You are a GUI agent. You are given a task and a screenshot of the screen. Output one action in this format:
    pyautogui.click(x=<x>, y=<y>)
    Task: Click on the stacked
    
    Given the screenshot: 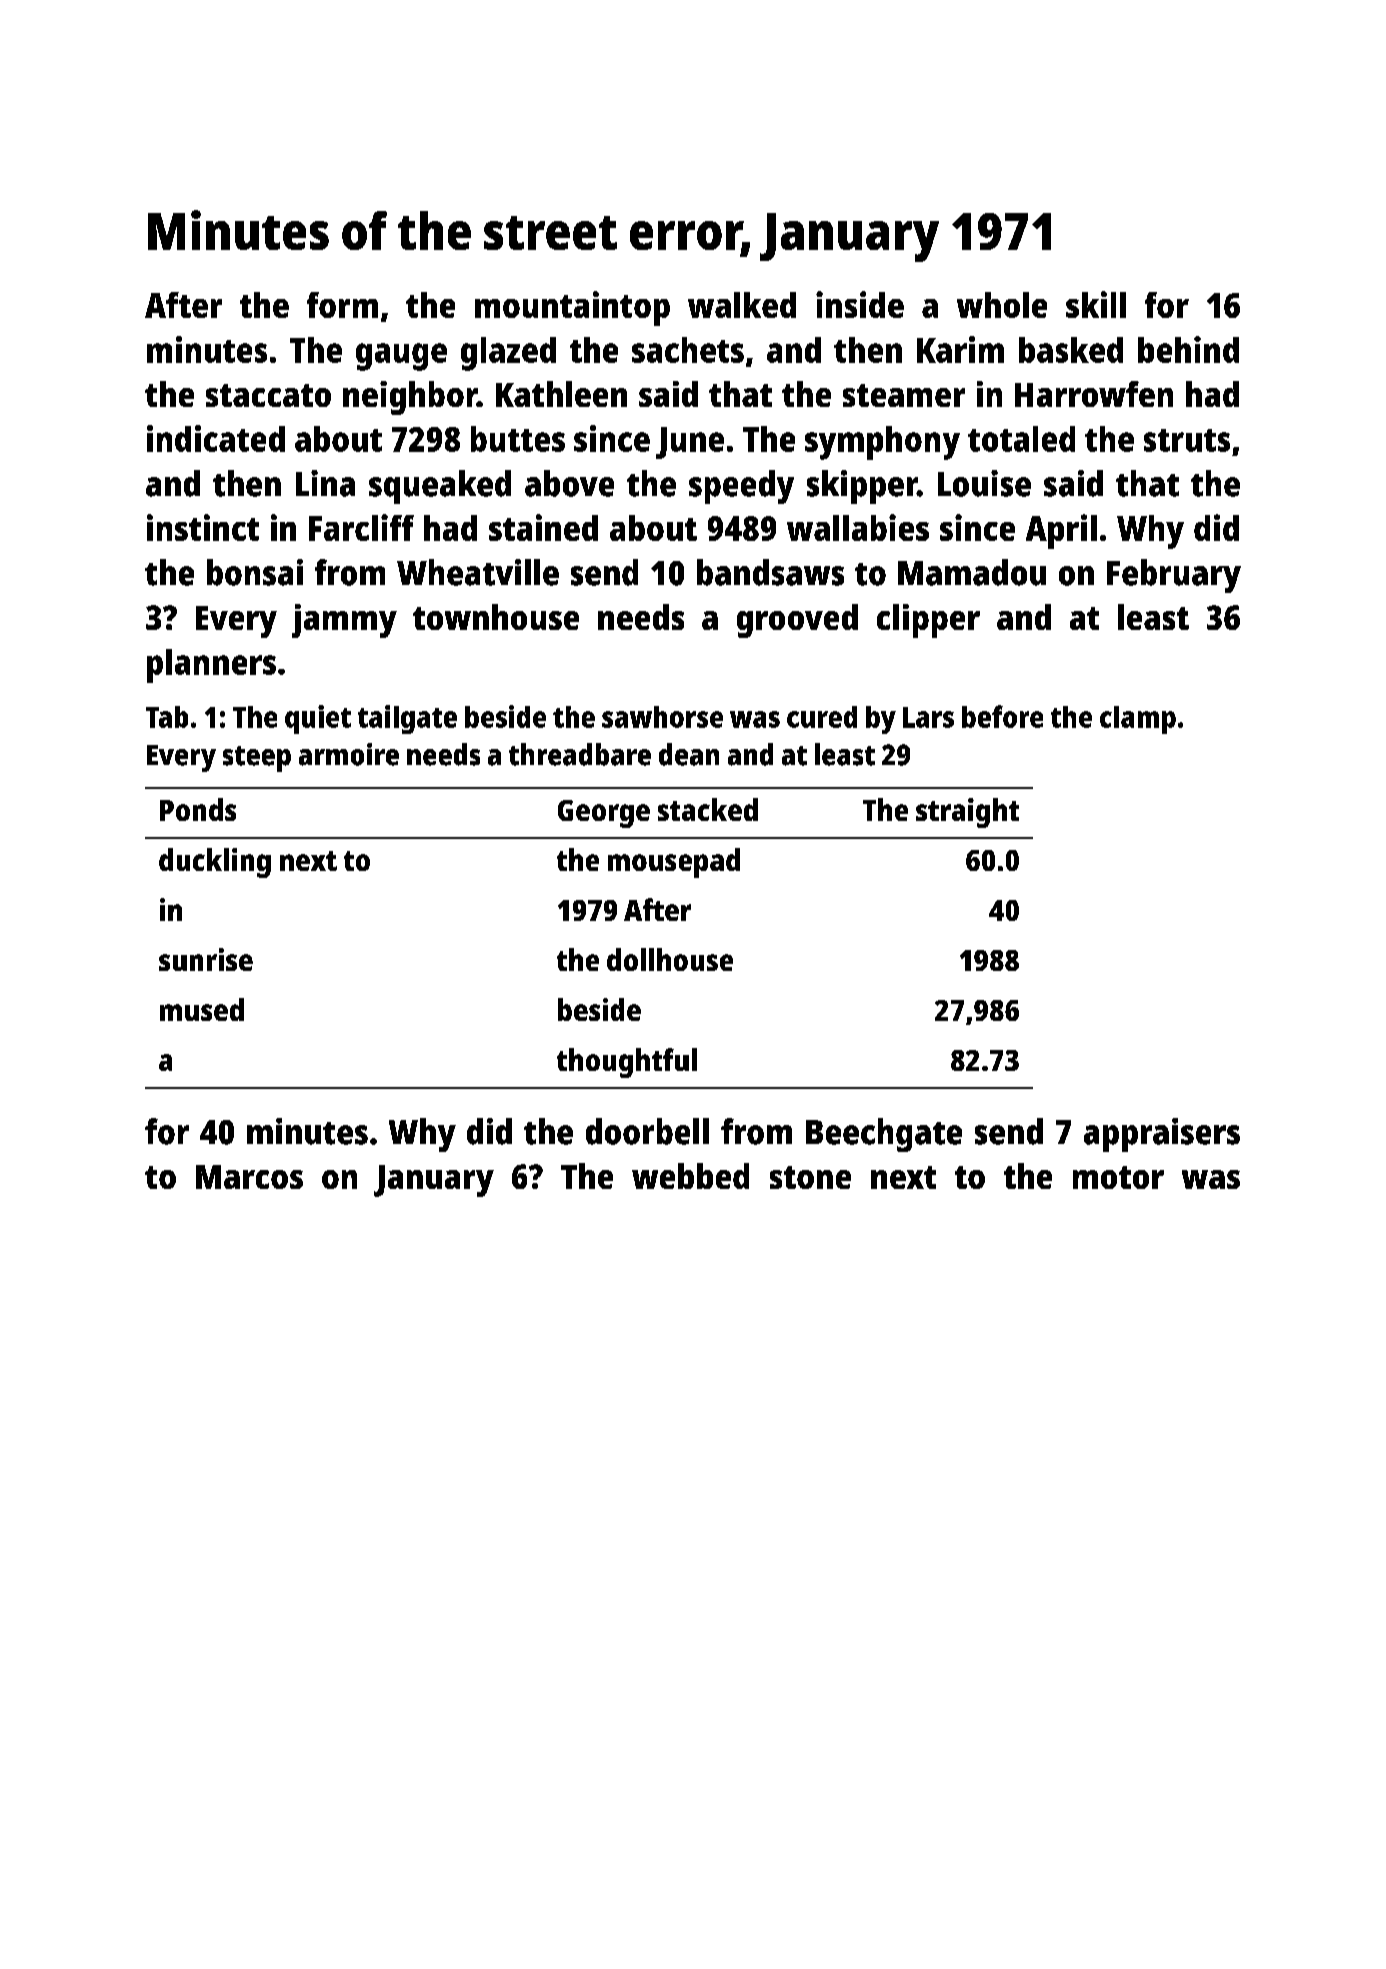 What is the action you would take?
    pyautogui.click(x=708, y=809)
